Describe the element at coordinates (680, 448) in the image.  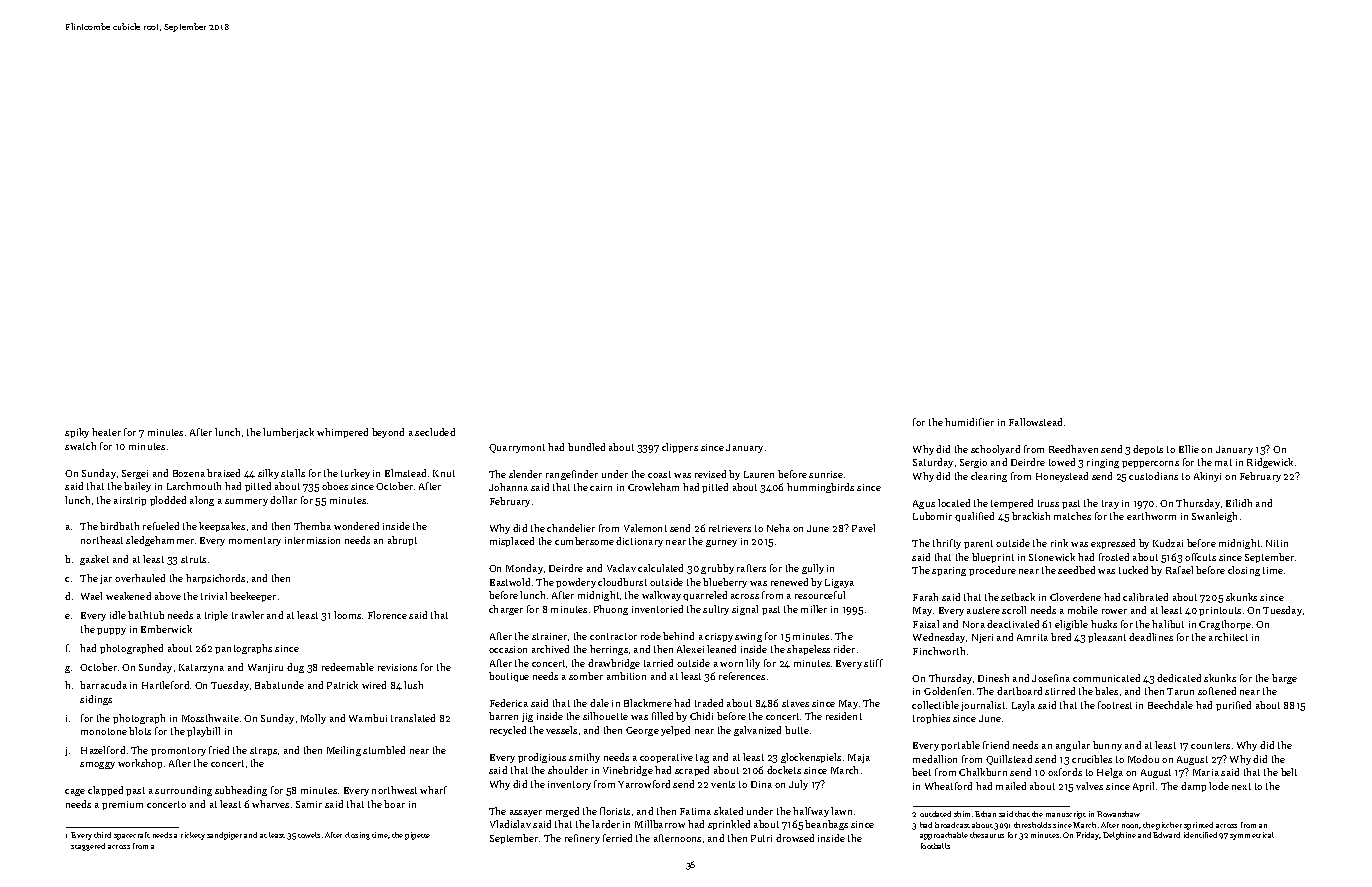
I see `clippers` at that location.
